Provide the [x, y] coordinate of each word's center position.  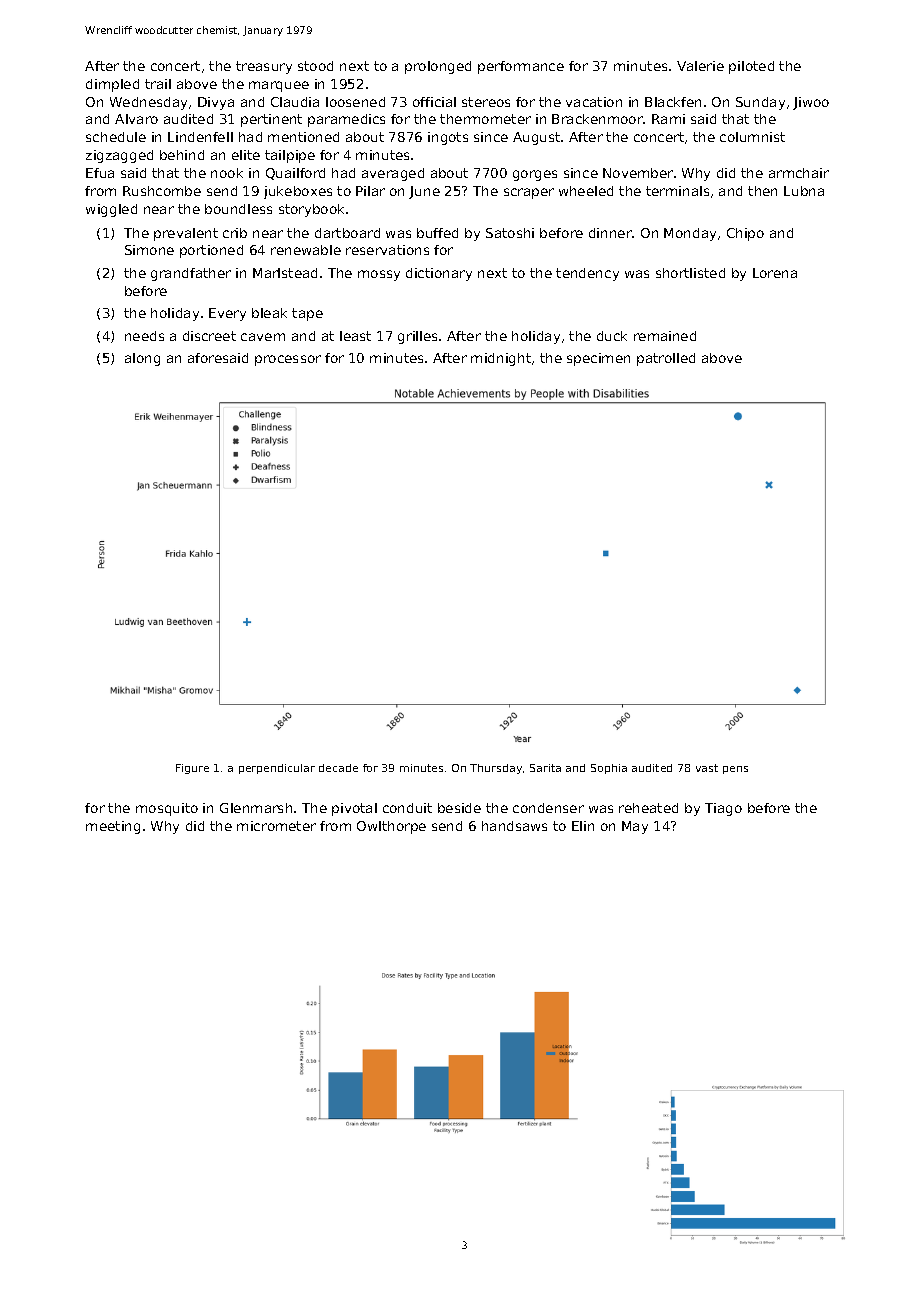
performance [521, 67]
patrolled [666, 359]
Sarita [545, 768]
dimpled [112, 85]
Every [227, 314]
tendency [587, 274]
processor [288, 360]
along [142, 359]
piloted [751, 67]
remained [665, 336]
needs [144, 336]
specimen [598, 359]
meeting [113, 827]
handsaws [514, 826]
